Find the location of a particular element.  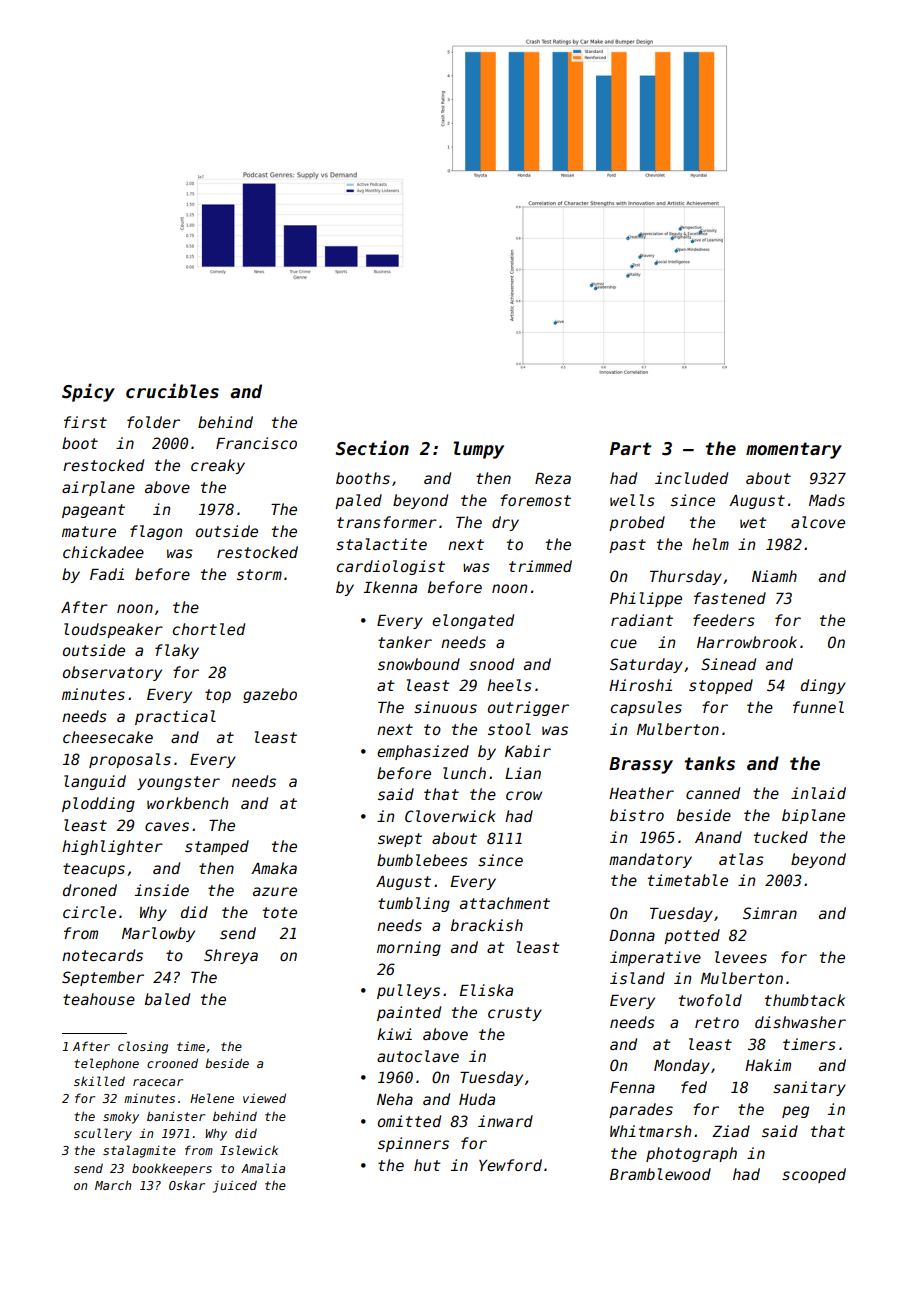

alcove is located at coordinates (818, 522).
